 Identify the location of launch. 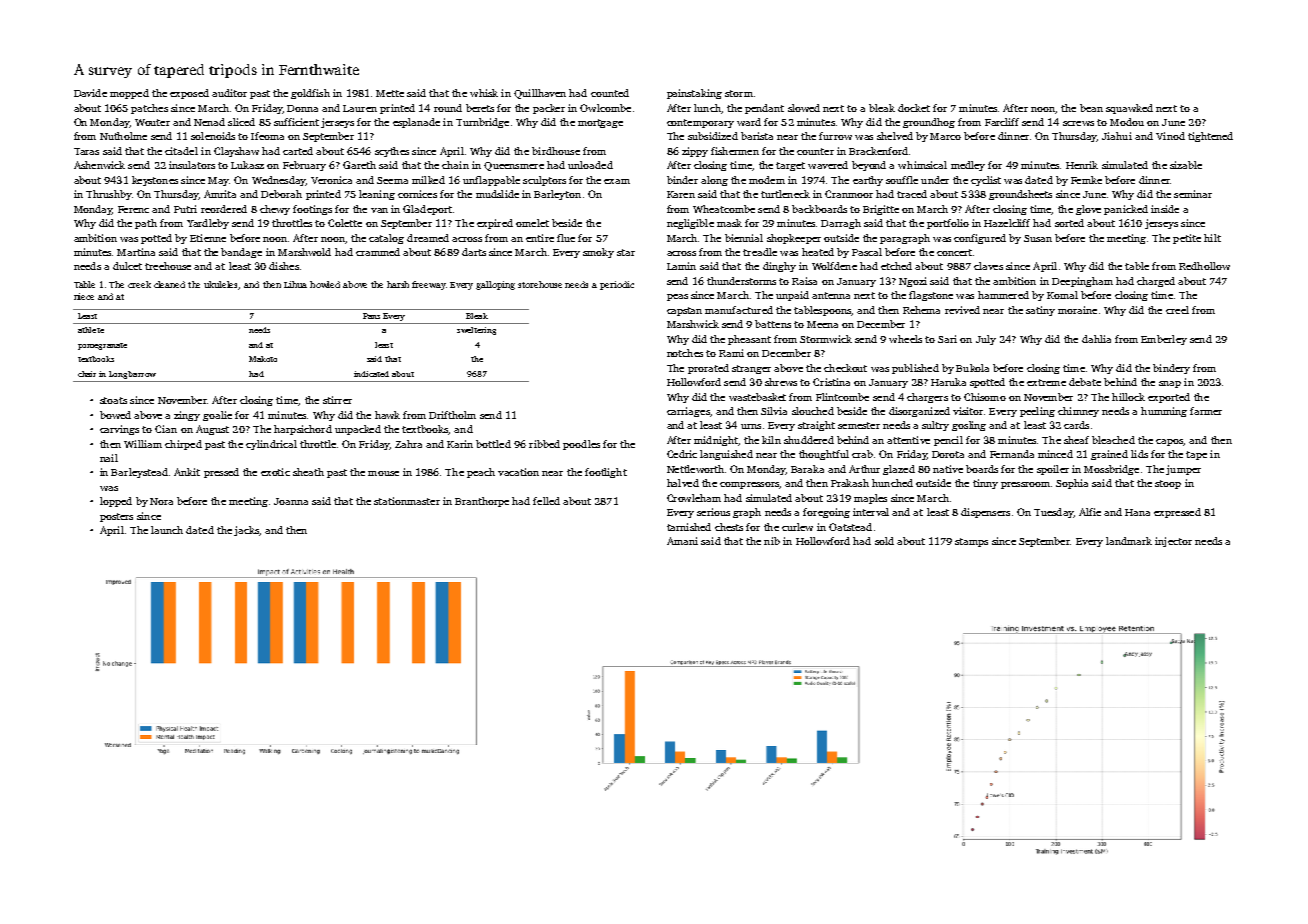
(167, 530).
